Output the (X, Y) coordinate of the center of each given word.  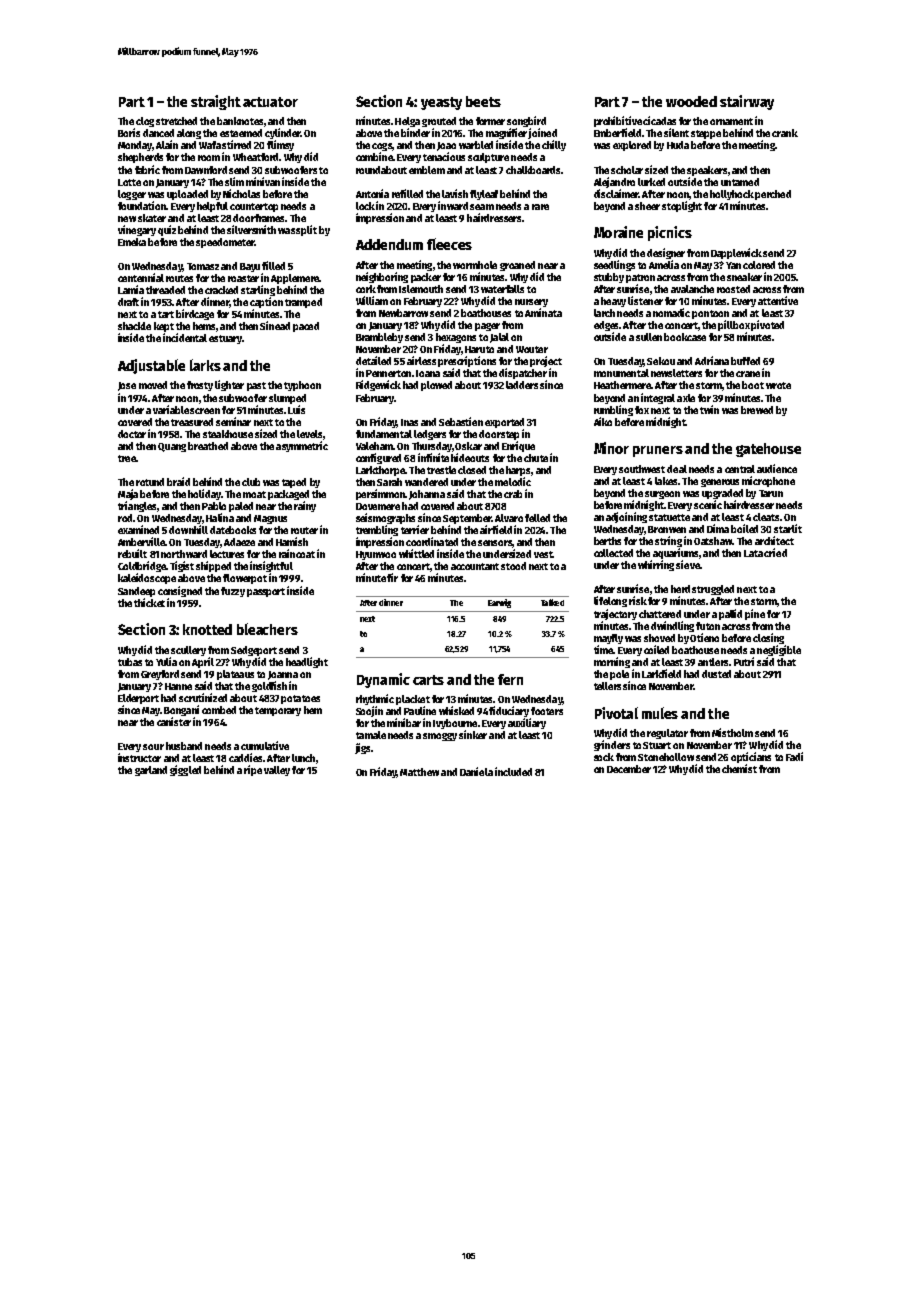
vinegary (137, 230)
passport (266, 592)
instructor (139, 757)
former (490, 121)
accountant (475, 566)
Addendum (389, 244)
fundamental (384, 434)
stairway (747, 102)
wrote (778, 385)
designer (666, 253)
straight (216, 102)
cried (775, 552)
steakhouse (228, 434)
